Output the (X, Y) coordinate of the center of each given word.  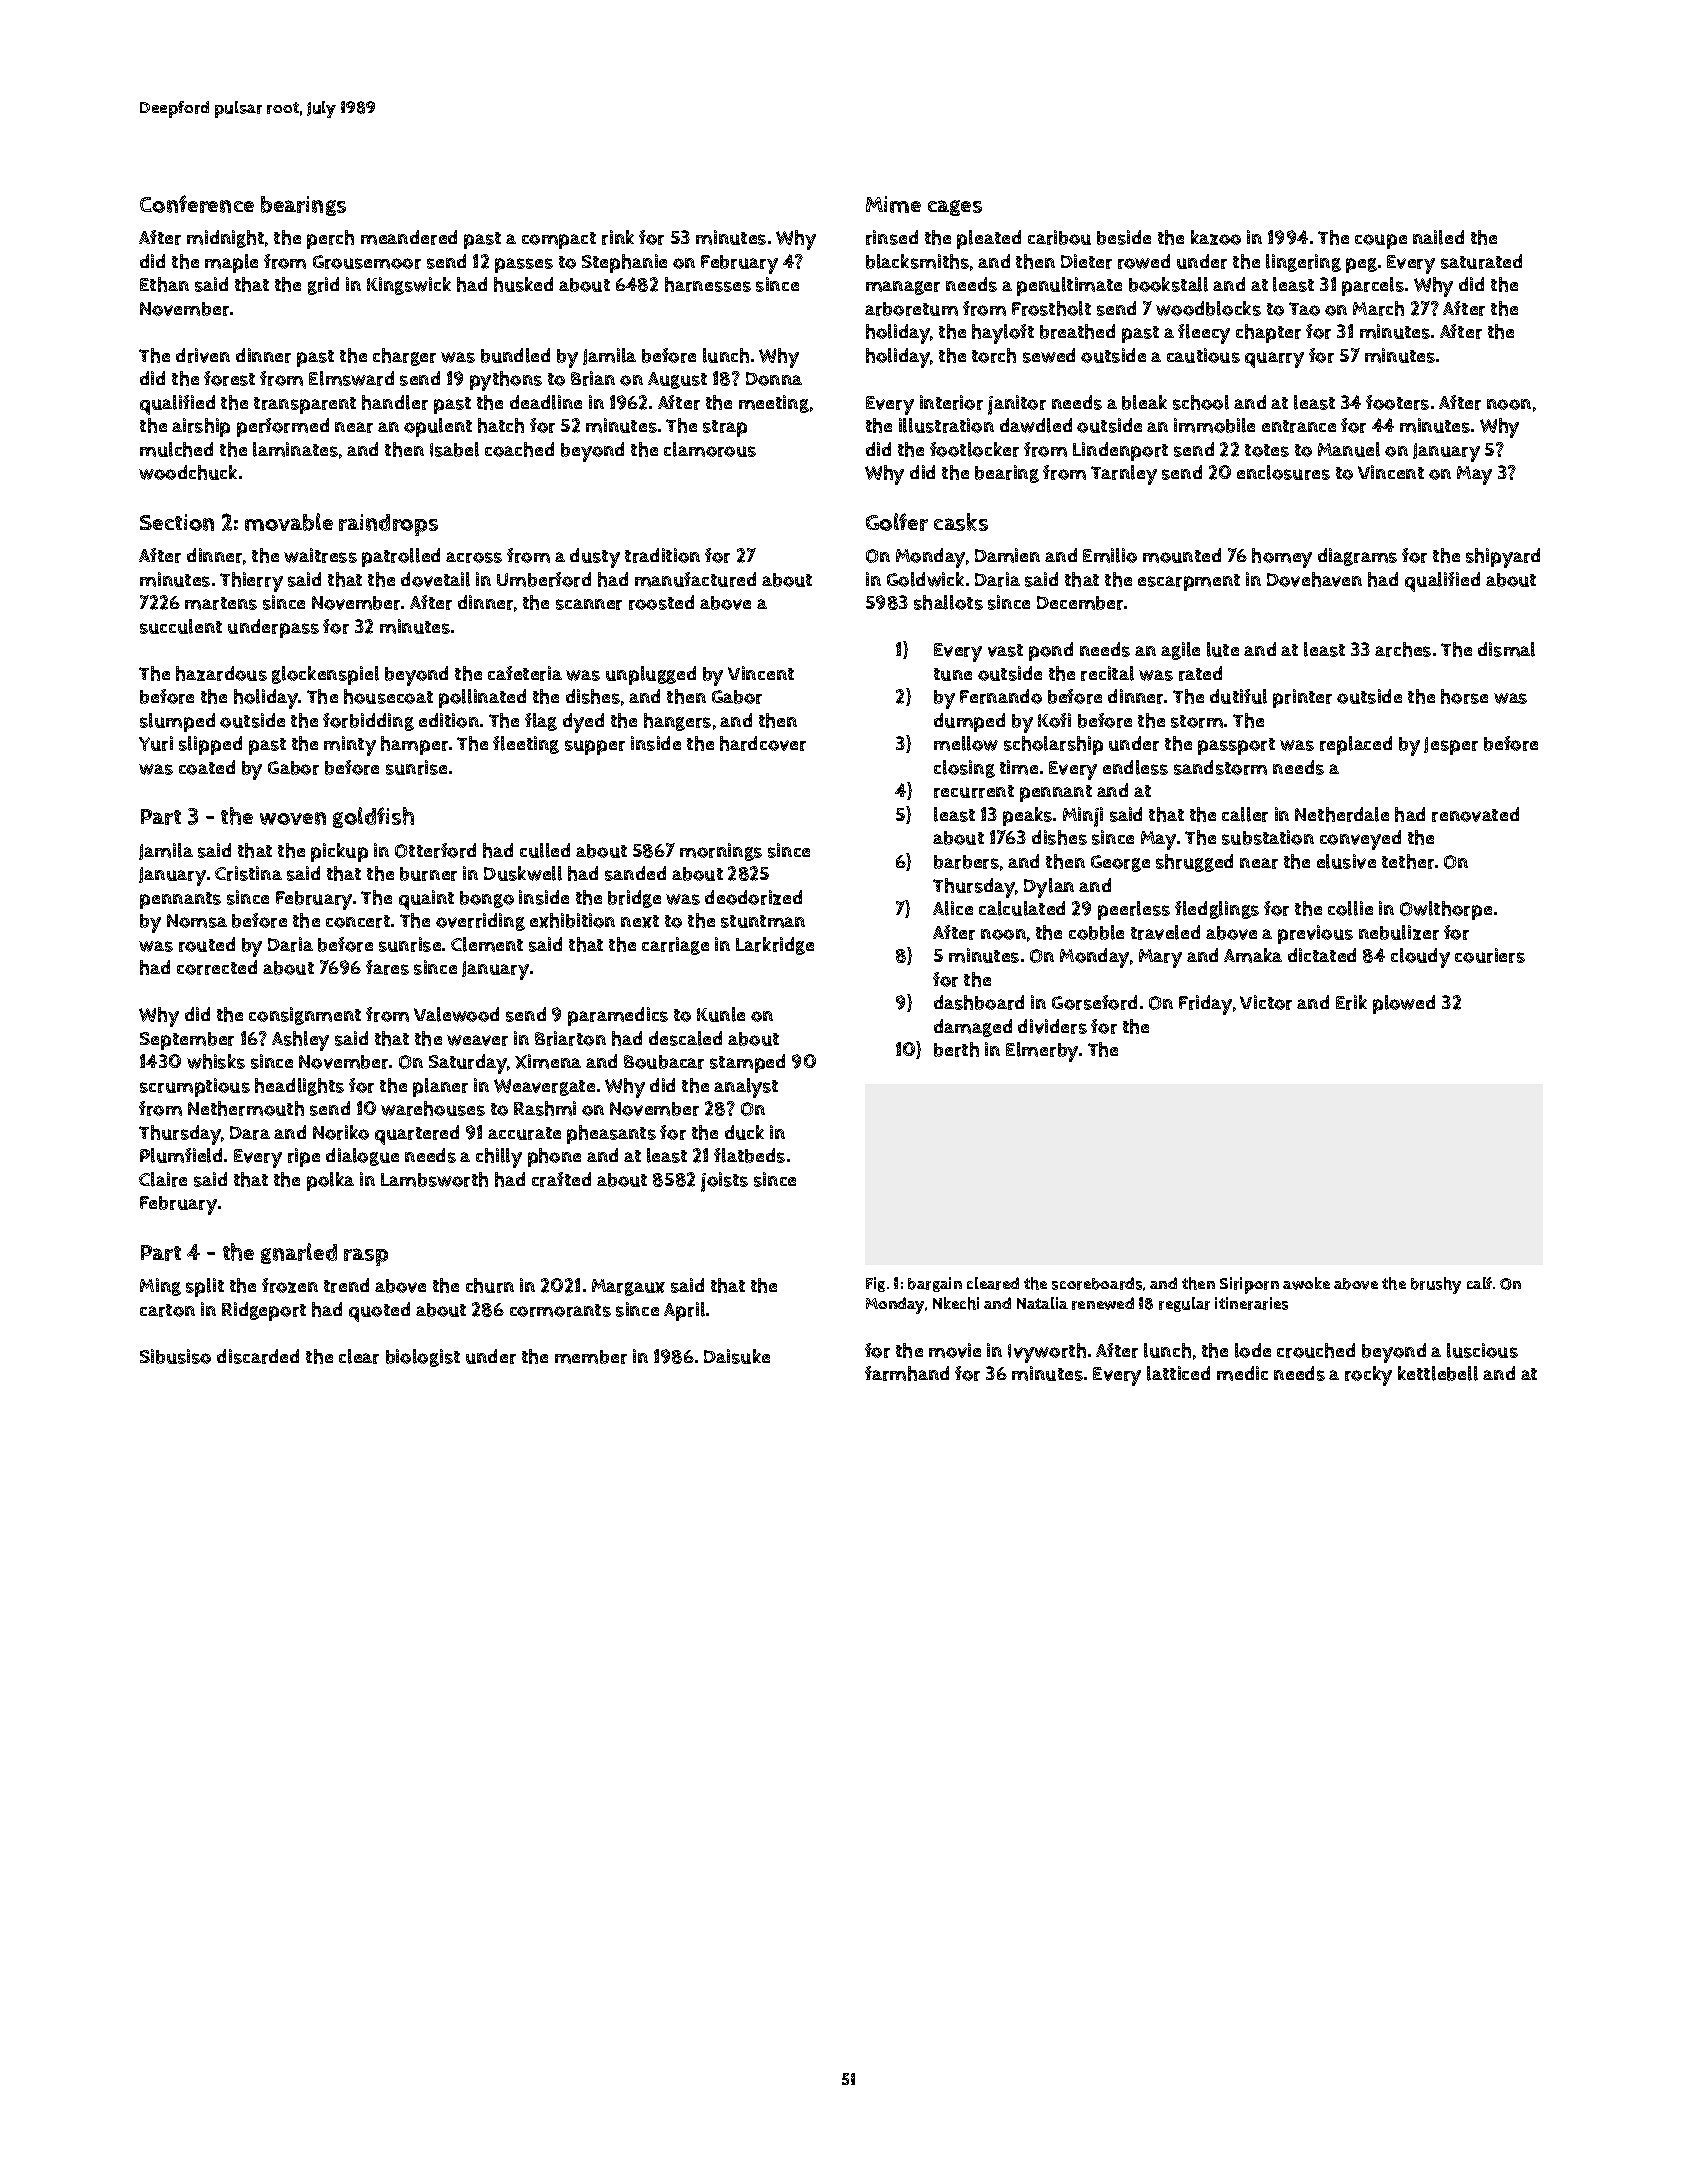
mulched (176, 449)
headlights (299, 1087)
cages (955, 208)
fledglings (1217, 910)
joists (724, 1182)
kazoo (1216, 237)
